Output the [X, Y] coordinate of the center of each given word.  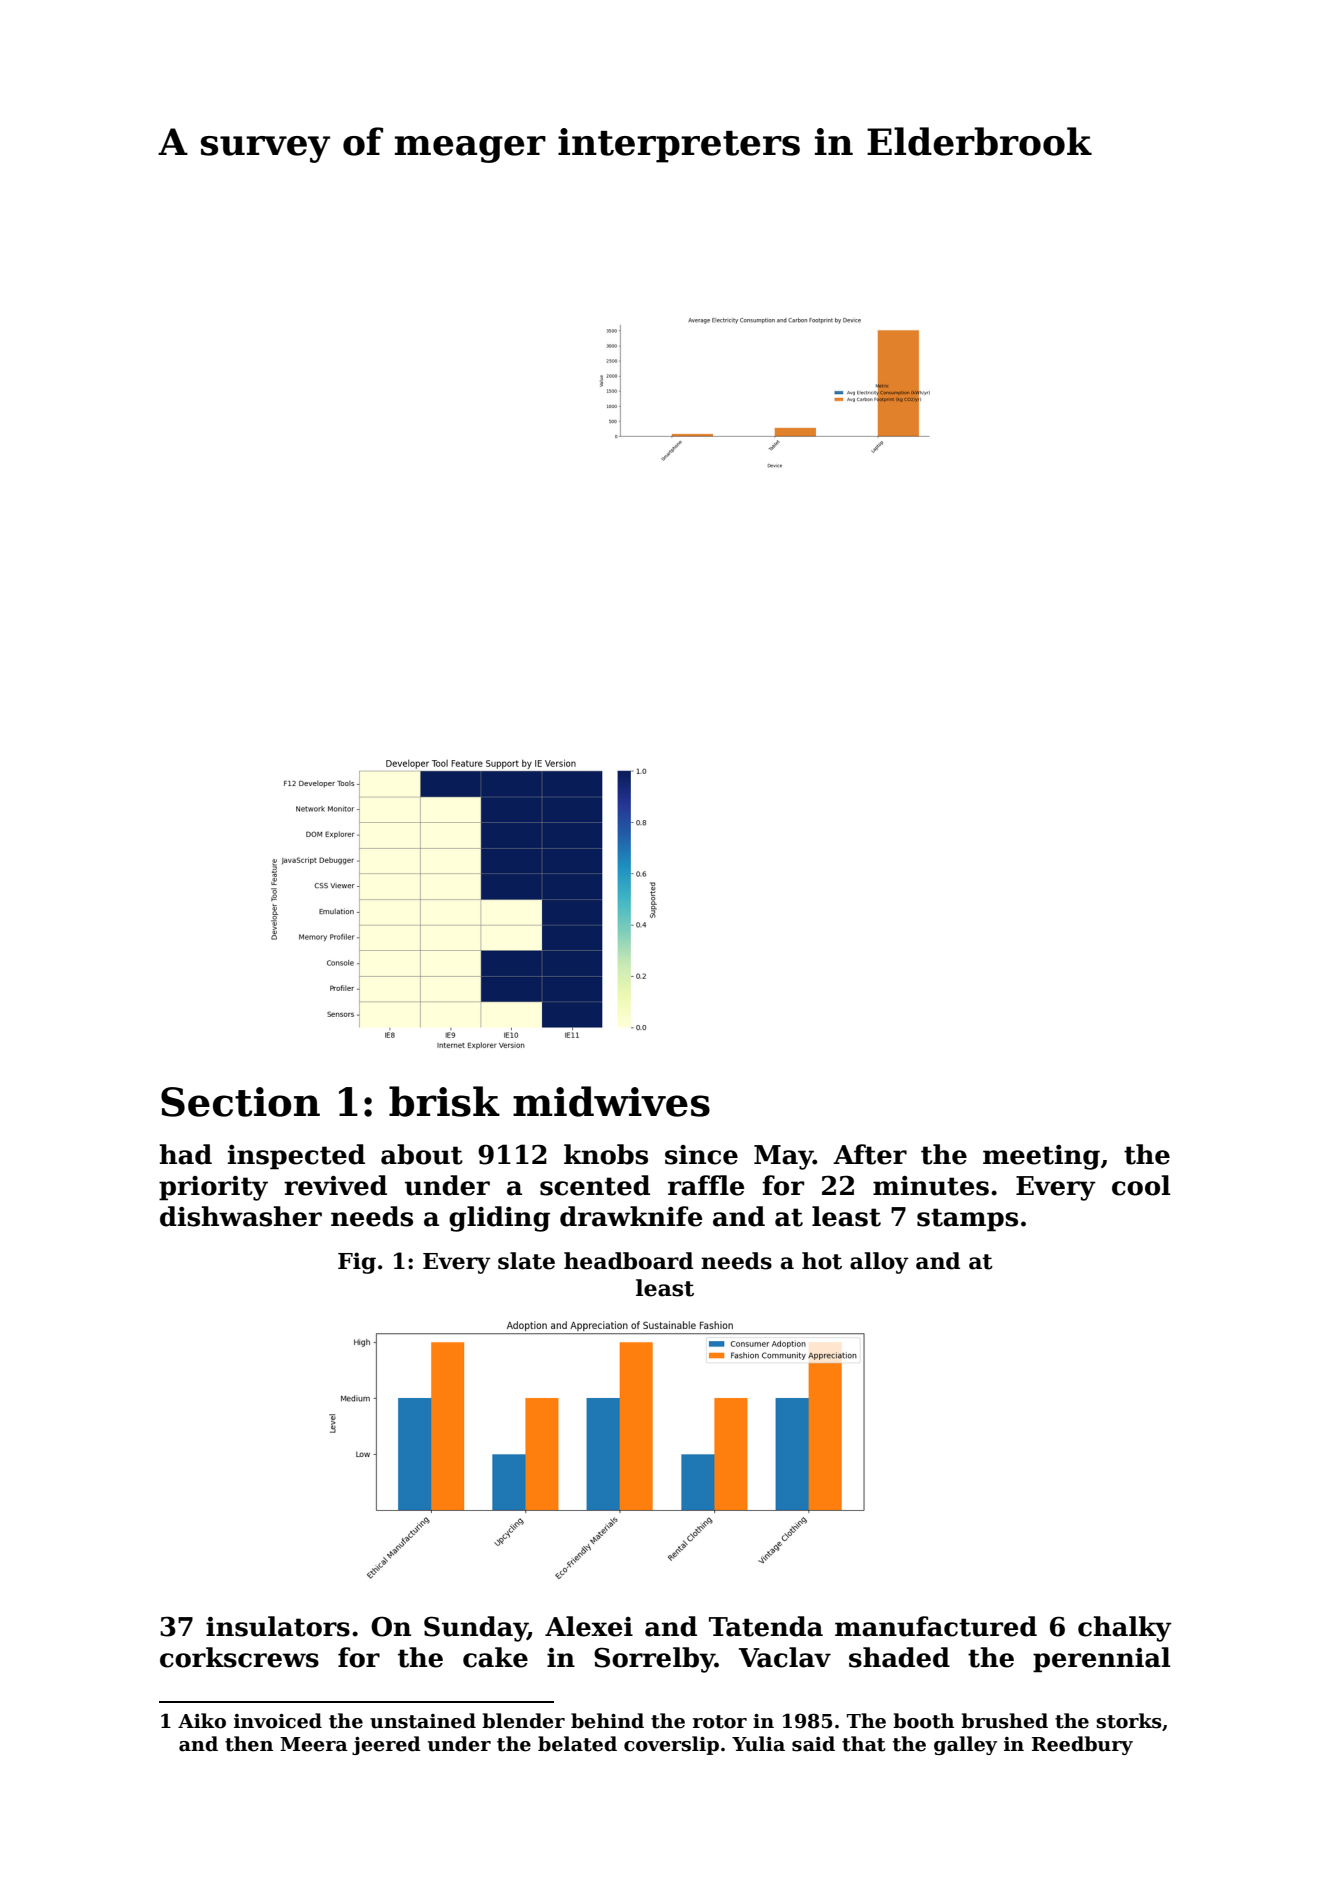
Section [240, 1102]
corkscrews [239, 1657]
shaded [899, 1657]
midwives [611, 1101]
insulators [278, 1626]
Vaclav [785, 1657]
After [870, 1154]
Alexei [589, 1626]
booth [923, 1721]
